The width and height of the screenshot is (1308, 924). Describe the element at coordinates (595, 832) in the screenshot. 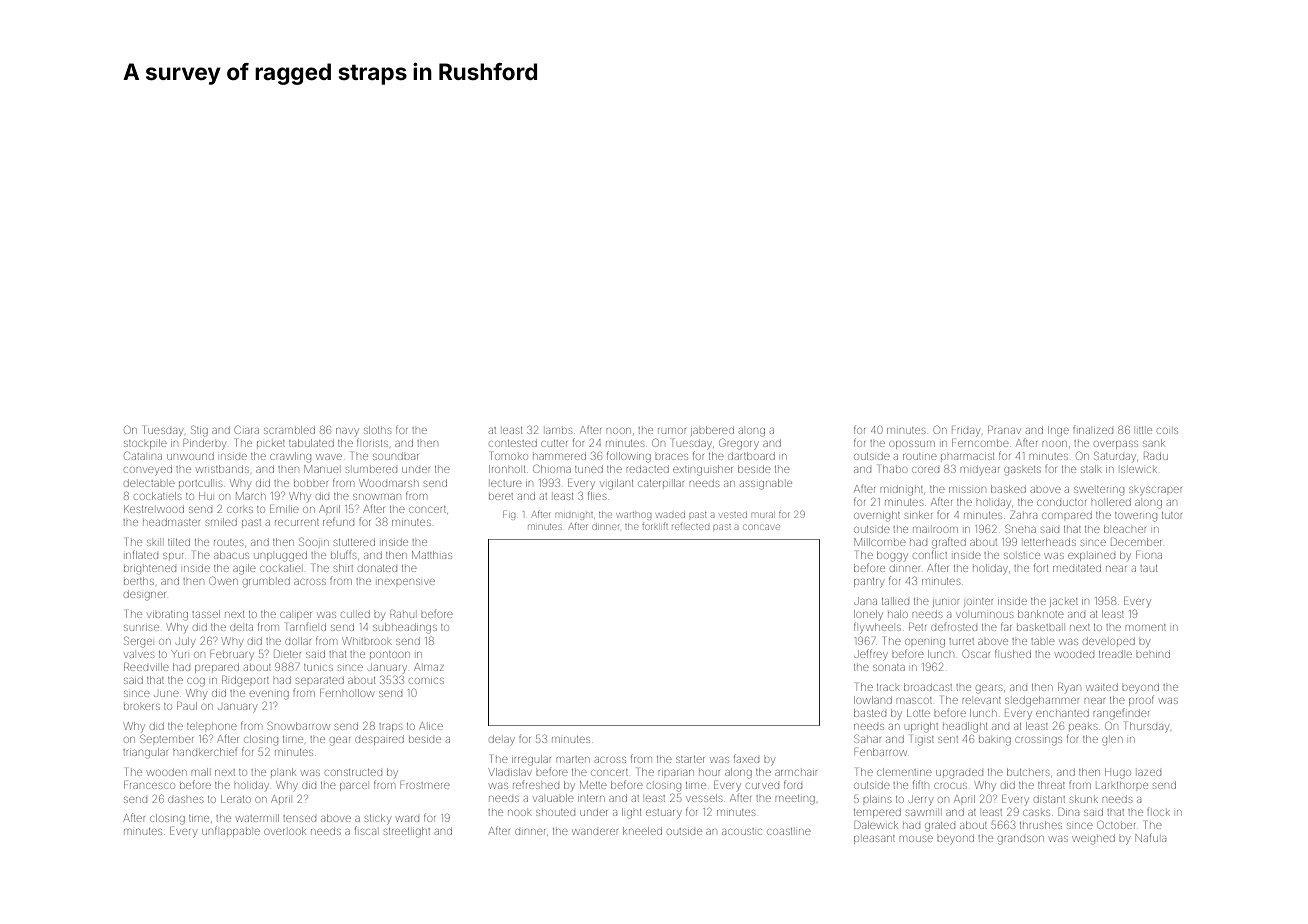

I see `wanderer` at that location.
